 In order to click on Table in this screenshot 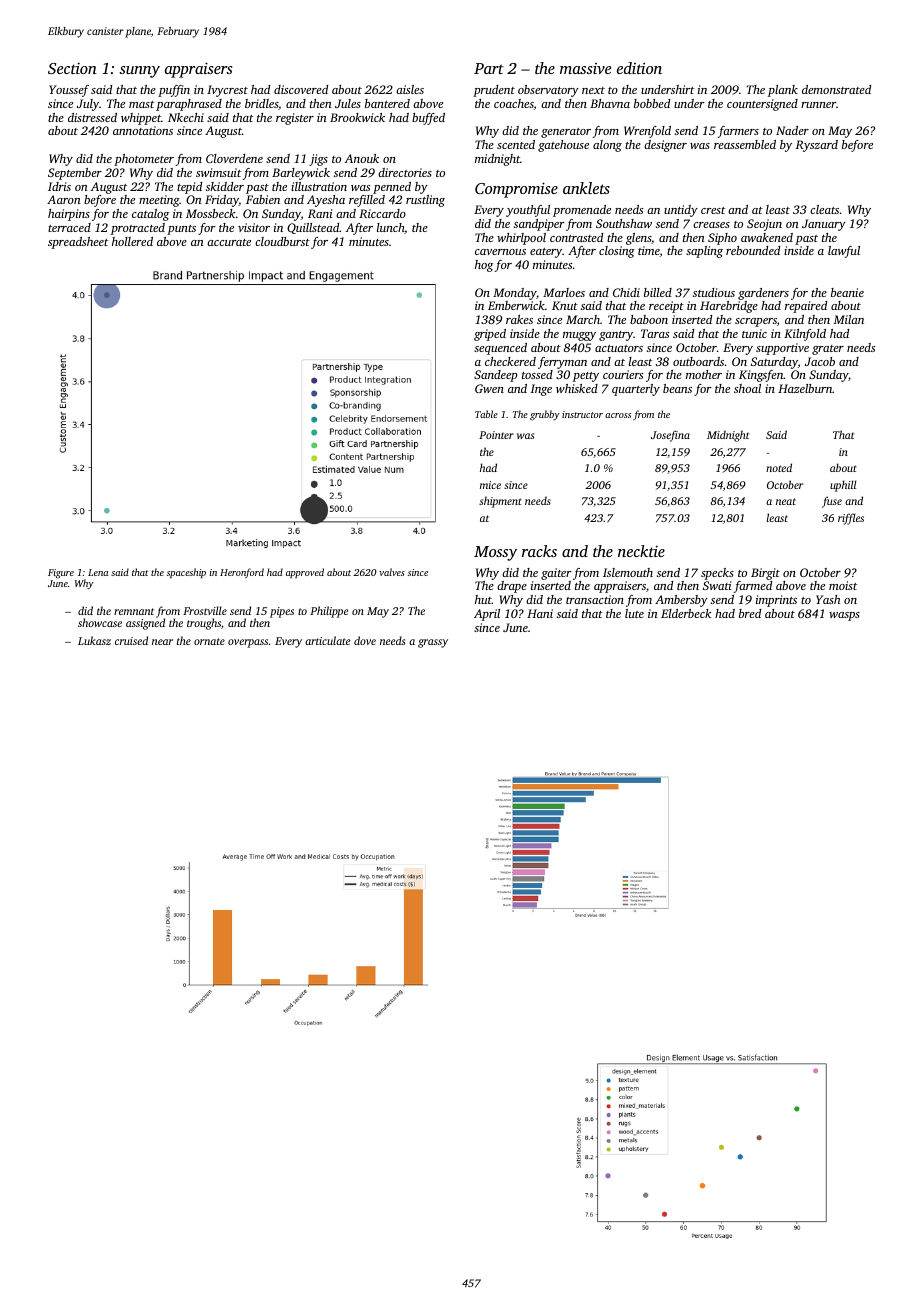, I will do `click(486, 414)`.
